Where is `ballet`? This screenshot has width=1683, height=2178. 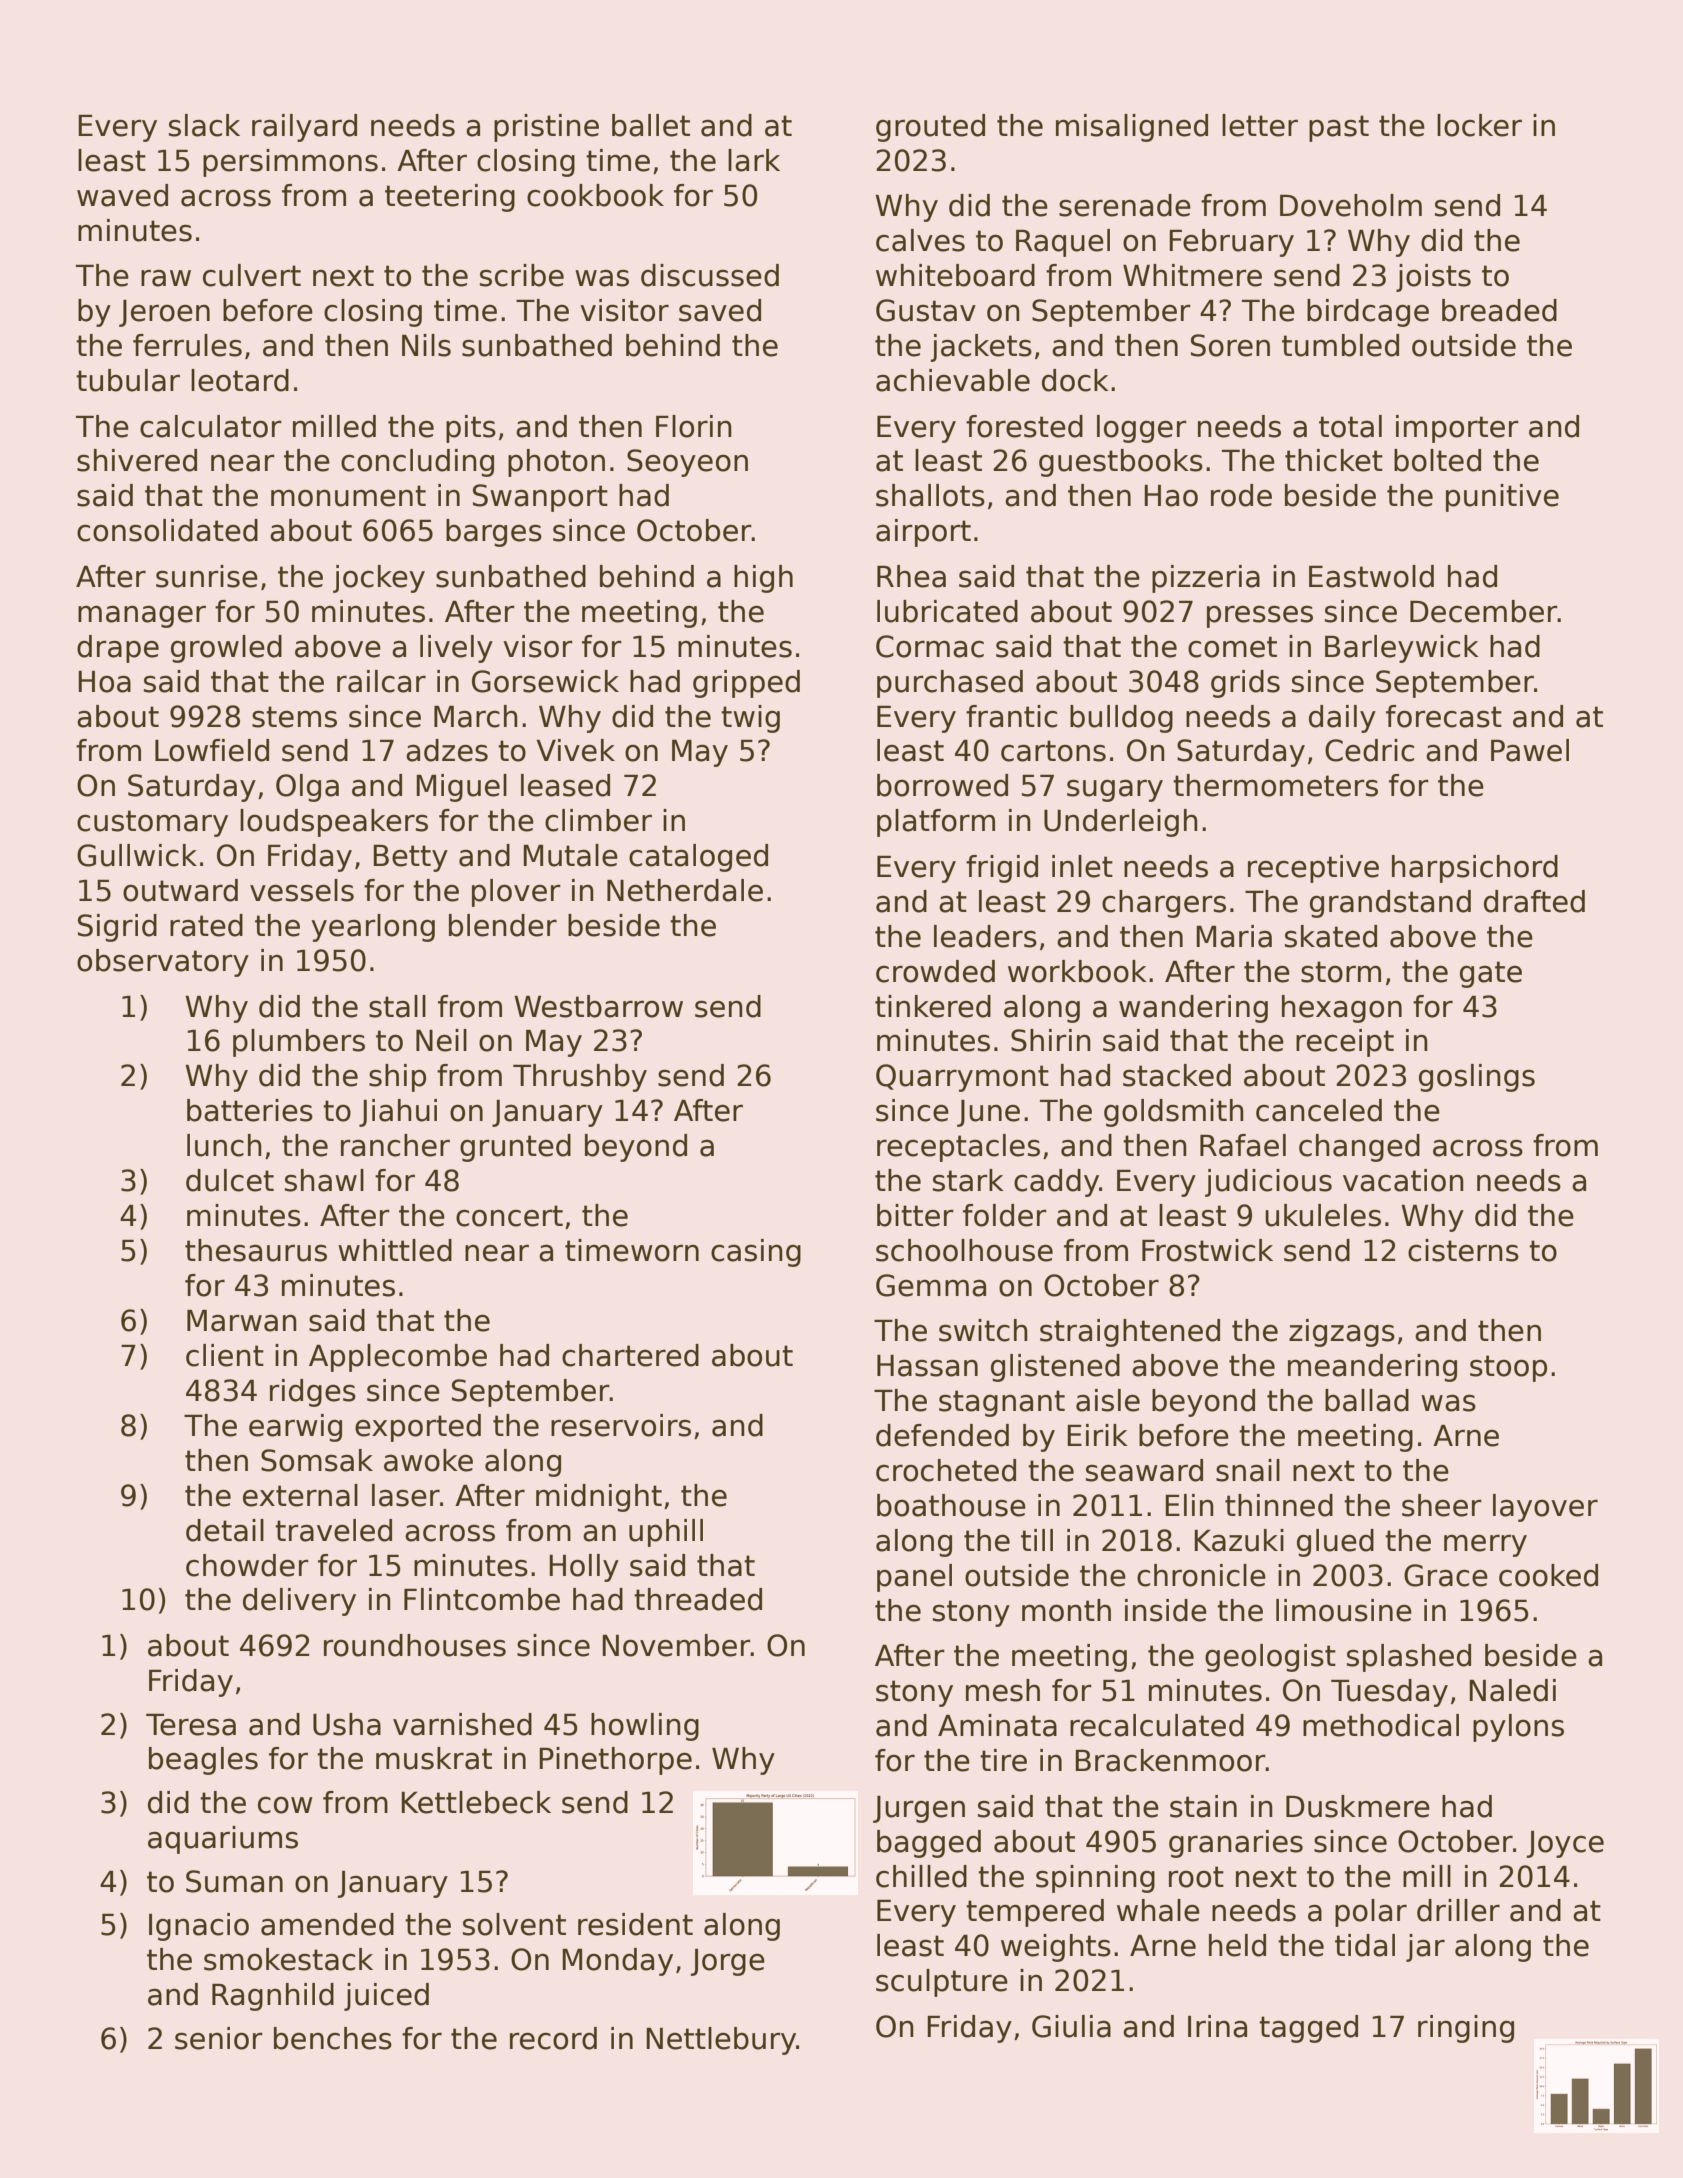 ballet is located at coordinates (651, 125).
